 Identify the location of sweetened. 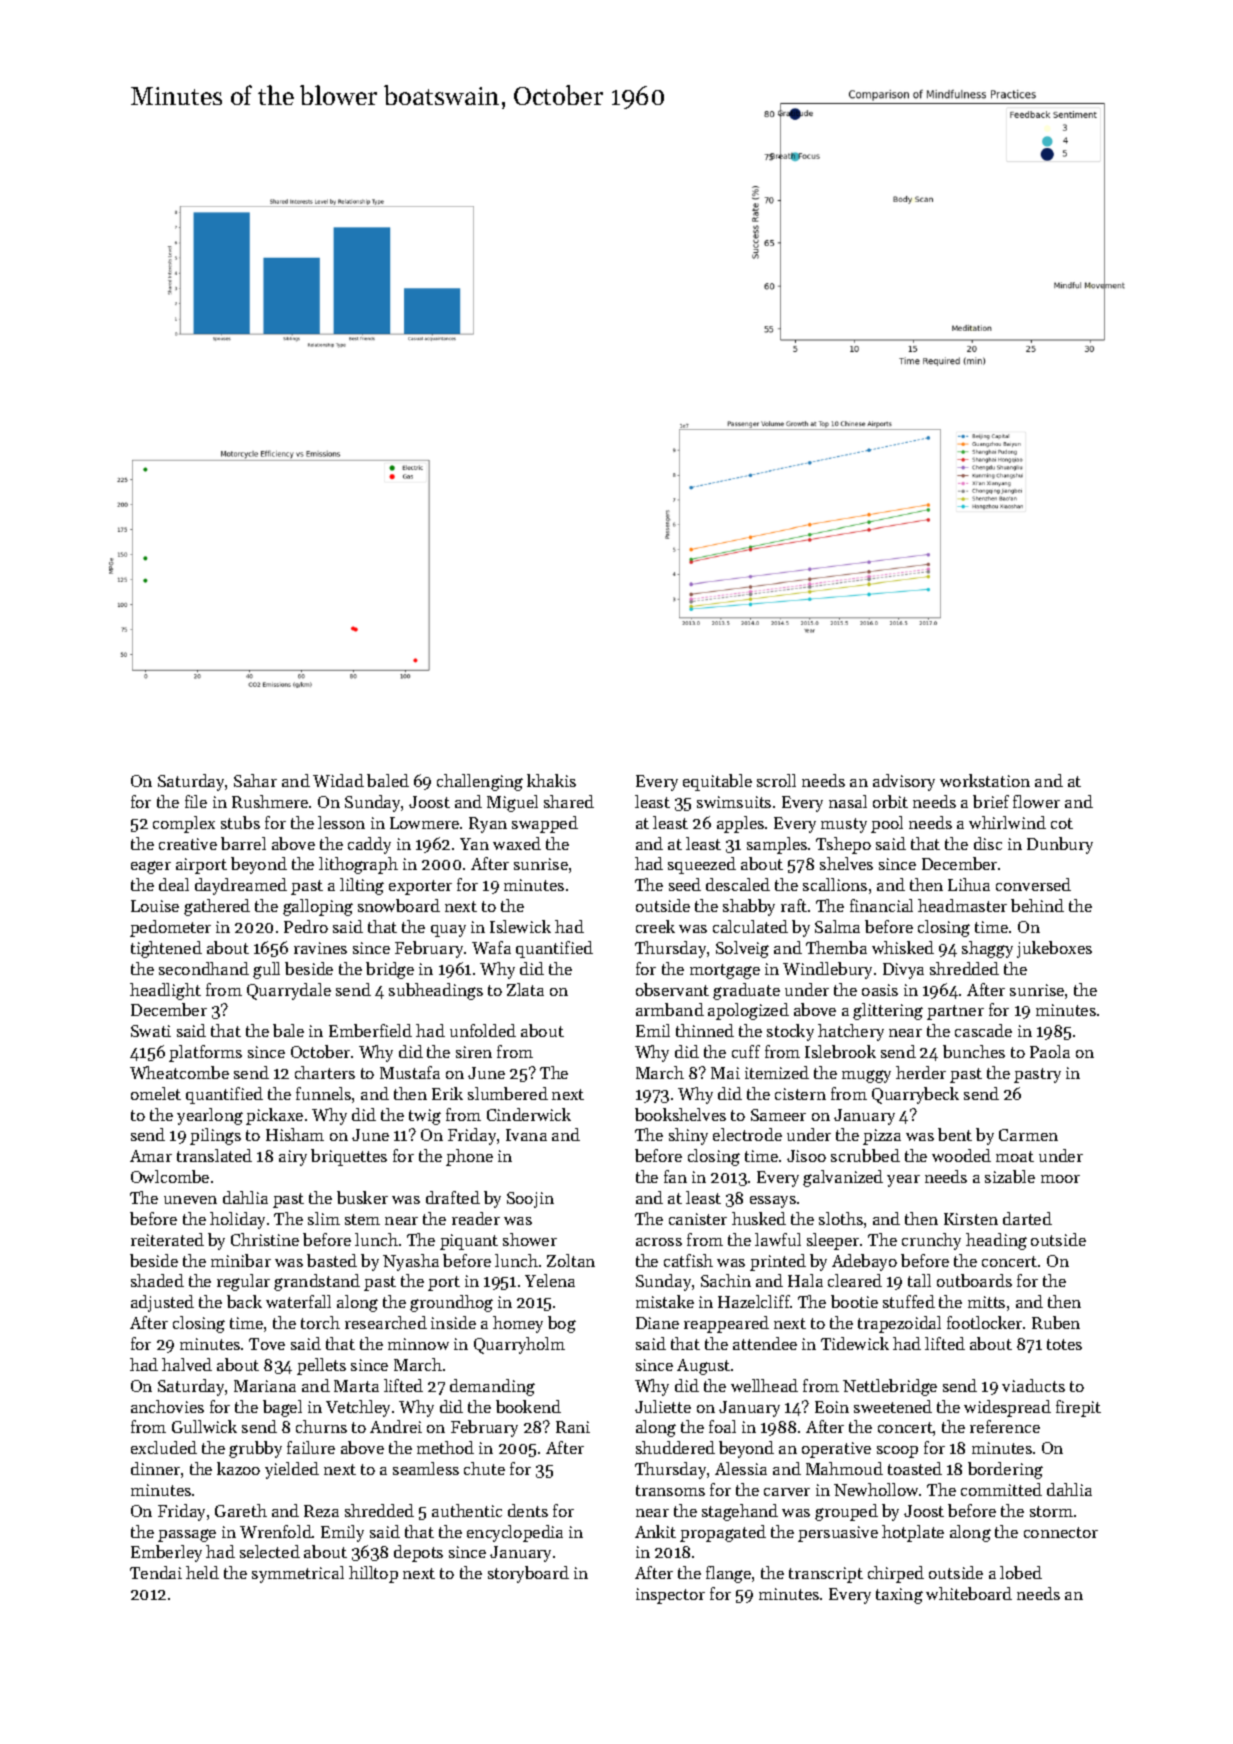
(893, 1406).
